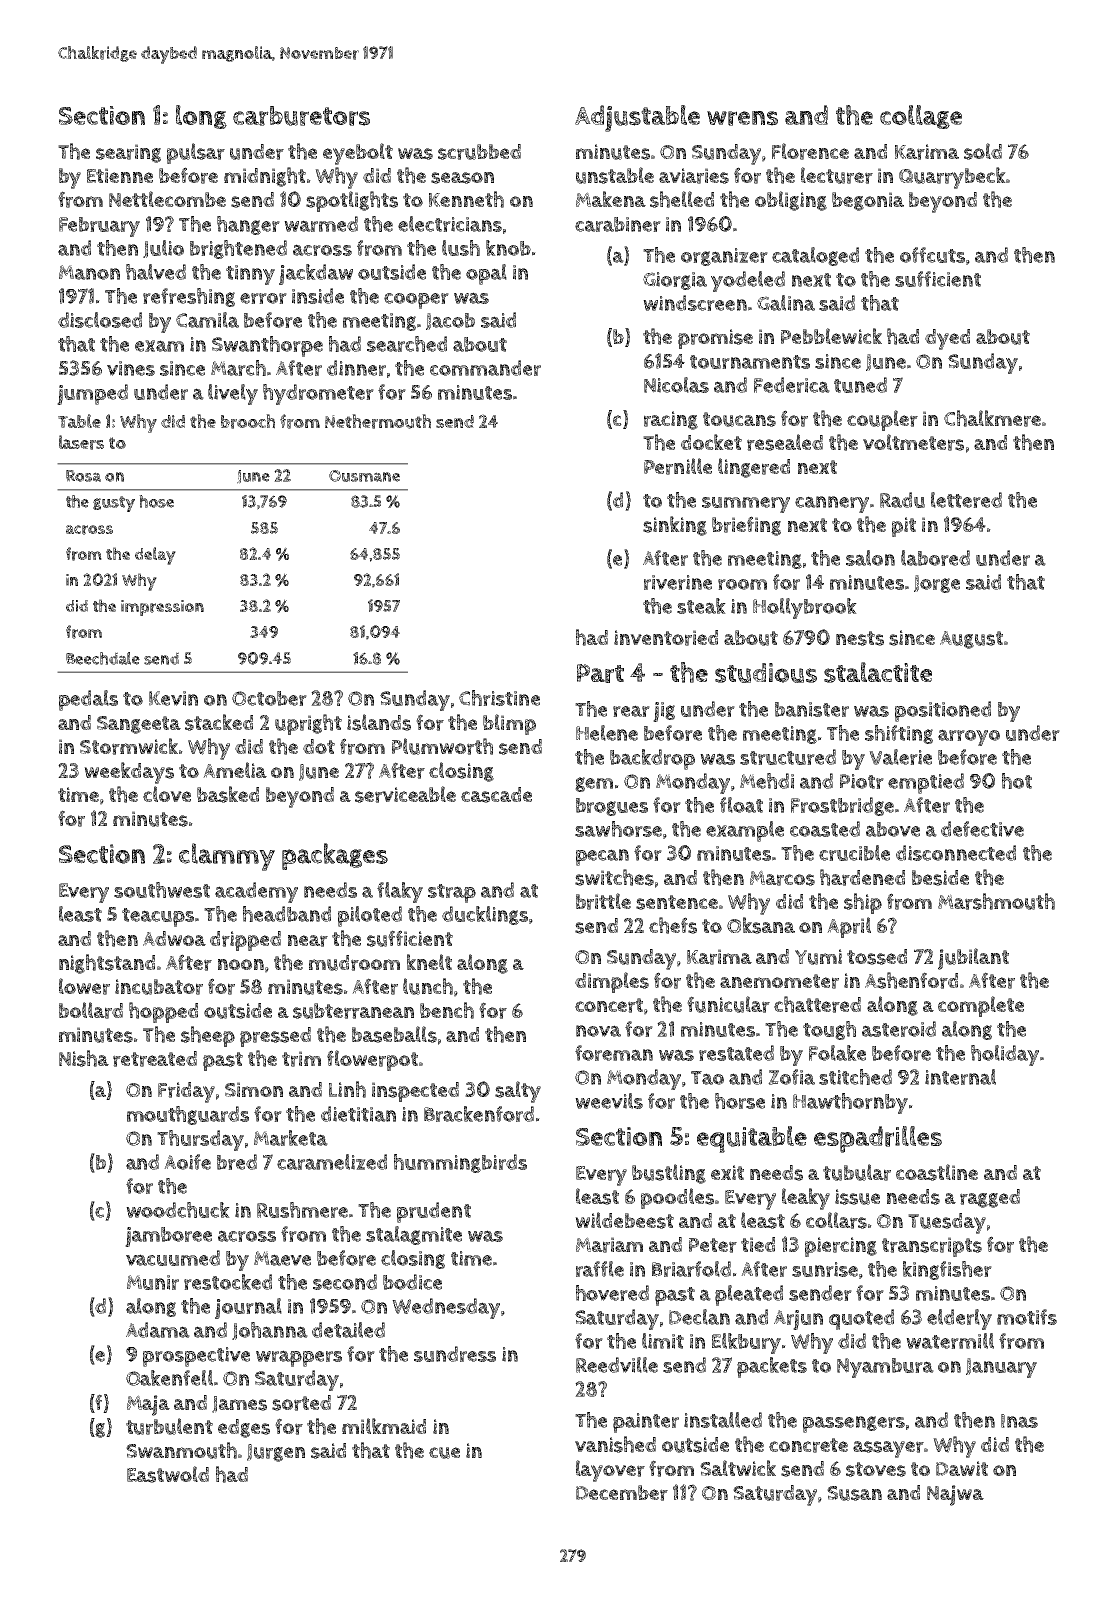 This screenshot has width=1119, height=1621. I want to click on wrens, so click(742, 118).
